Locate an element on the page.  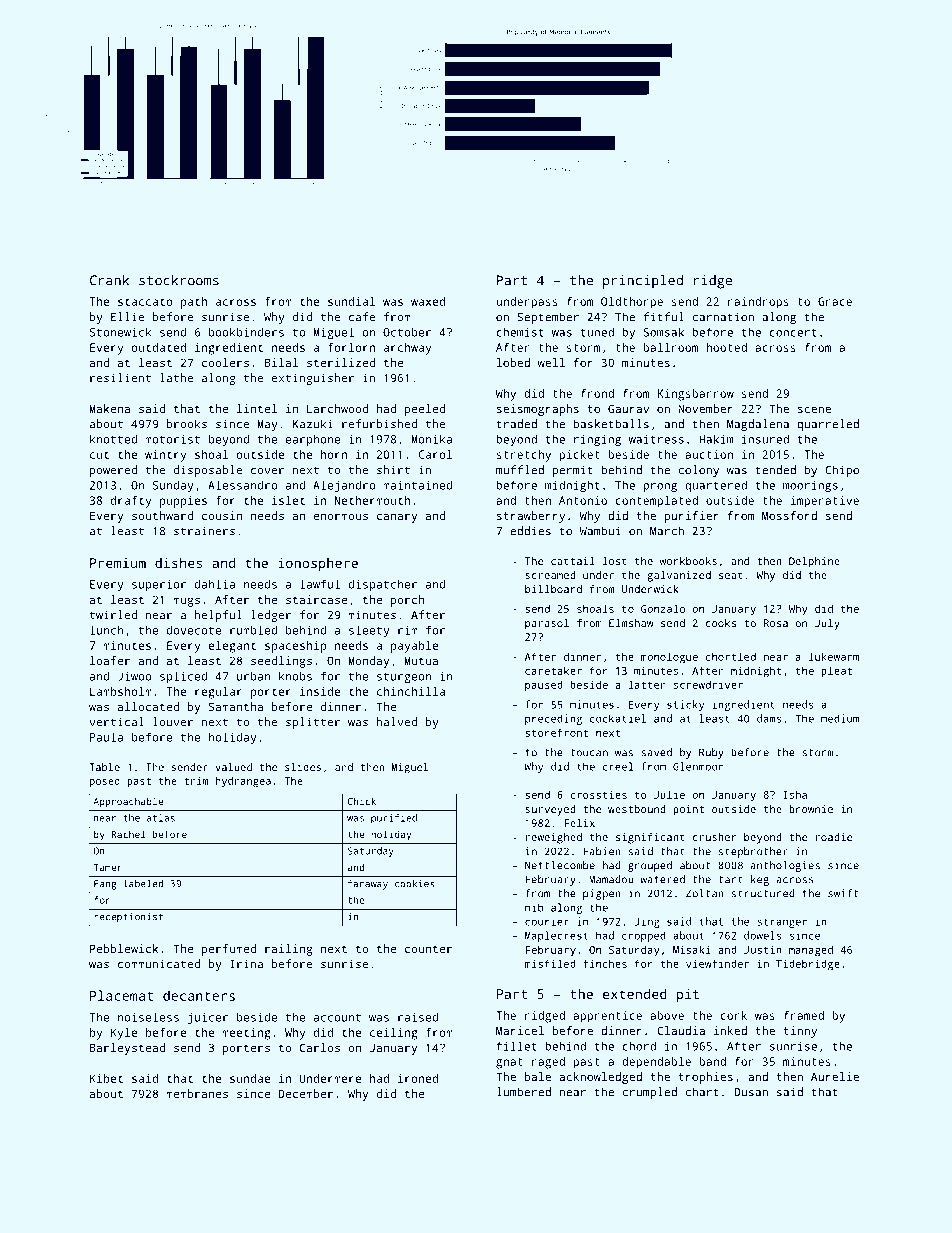
hydrangea is located at coordinates (243, 782).
